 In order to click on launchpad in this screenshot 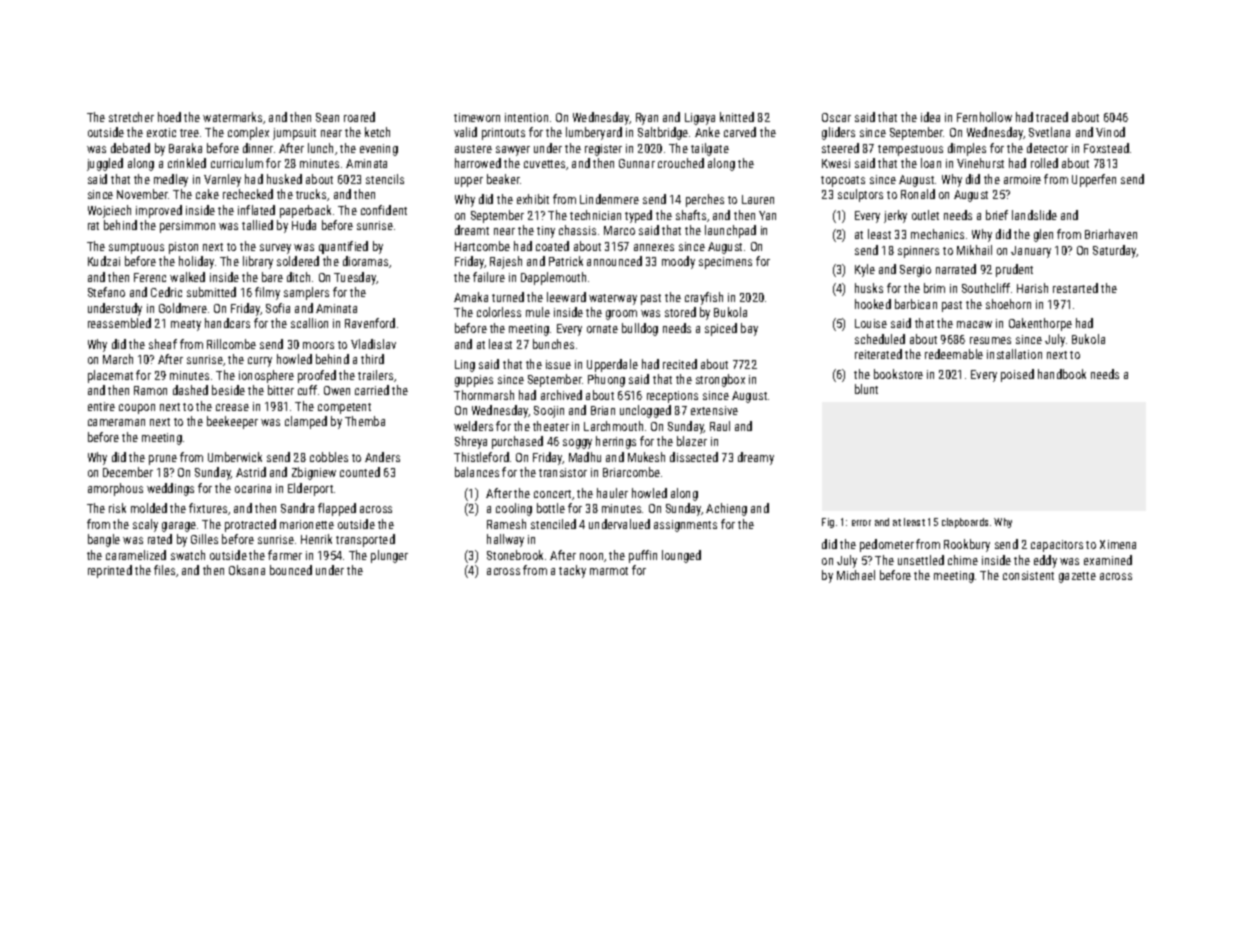, I will do `click(730, 231)`.
